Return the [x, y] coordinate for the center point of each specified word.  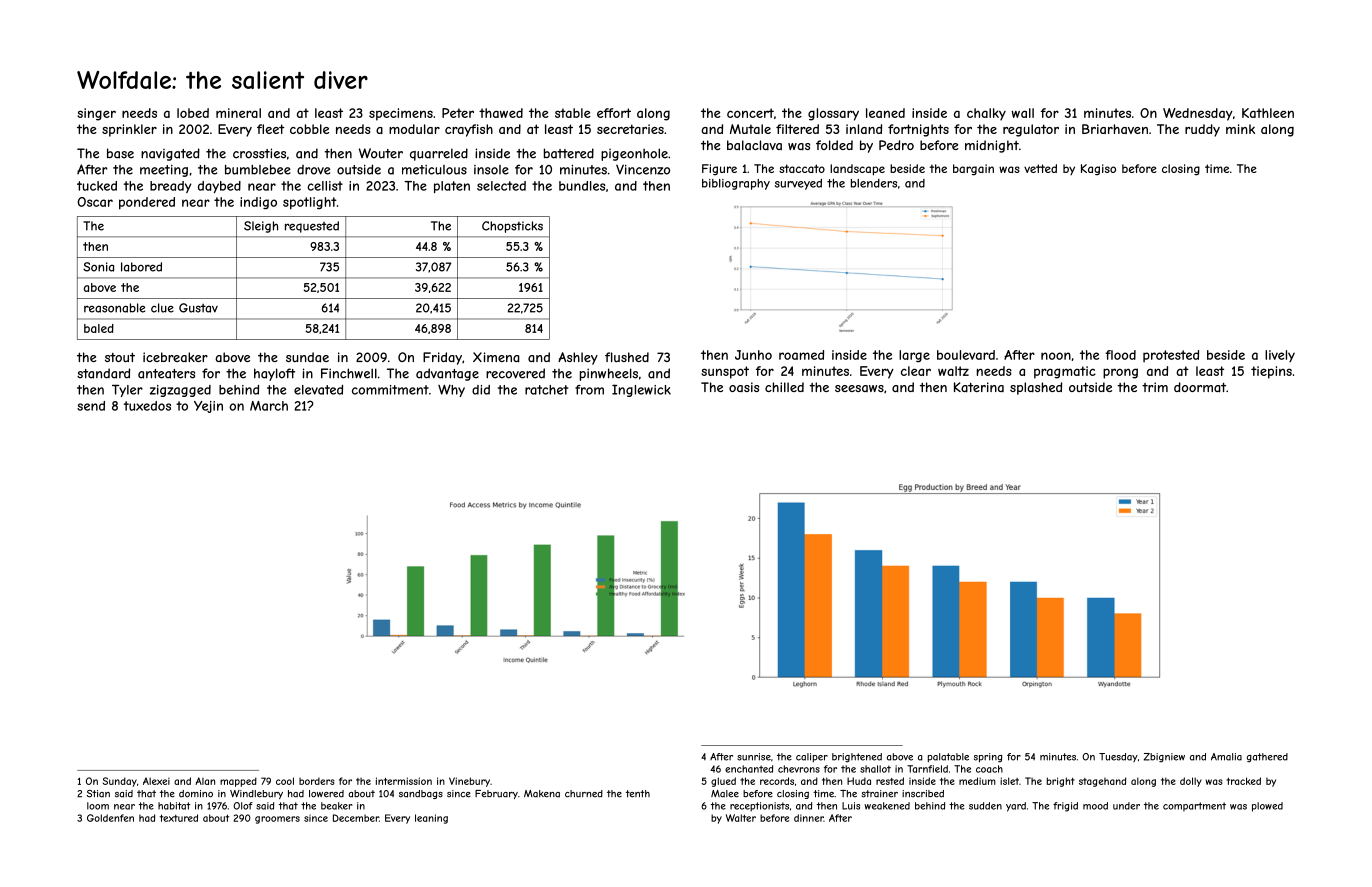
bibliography [736, 184]
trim [1155, 387]
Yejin [208, 407]
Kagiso [1098, 170]
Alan [205, 781]
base [120, 153]
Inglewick [641, 390]
